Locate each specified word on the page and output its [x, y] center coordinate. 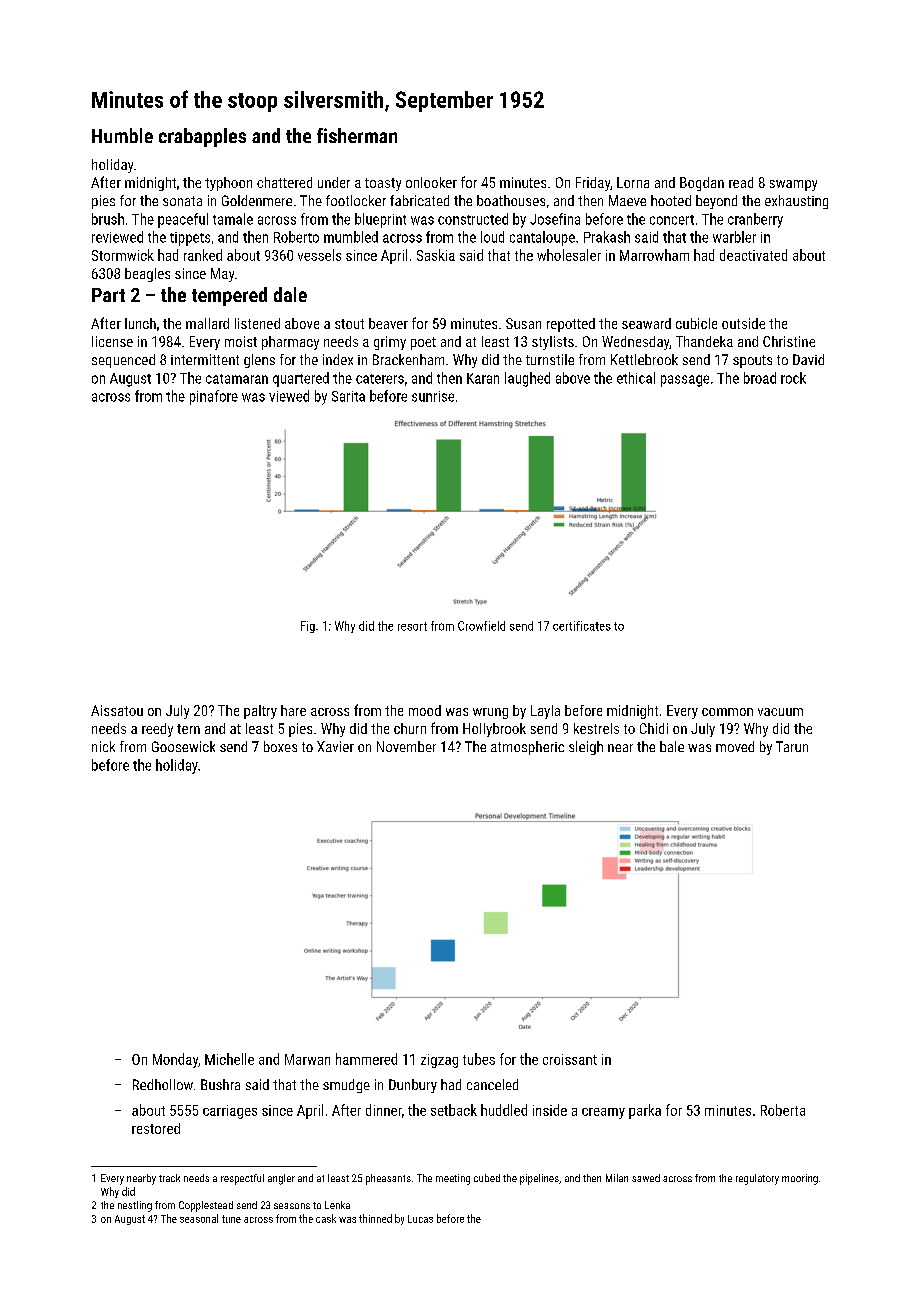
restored [156, 1128]
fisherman [357, 135]
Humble [122, 135]
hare [293, 710]
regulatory [757, 1179]
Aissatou [117, 710]
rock [793, 378]
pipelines [539, 1179]
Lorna [633, 182]
